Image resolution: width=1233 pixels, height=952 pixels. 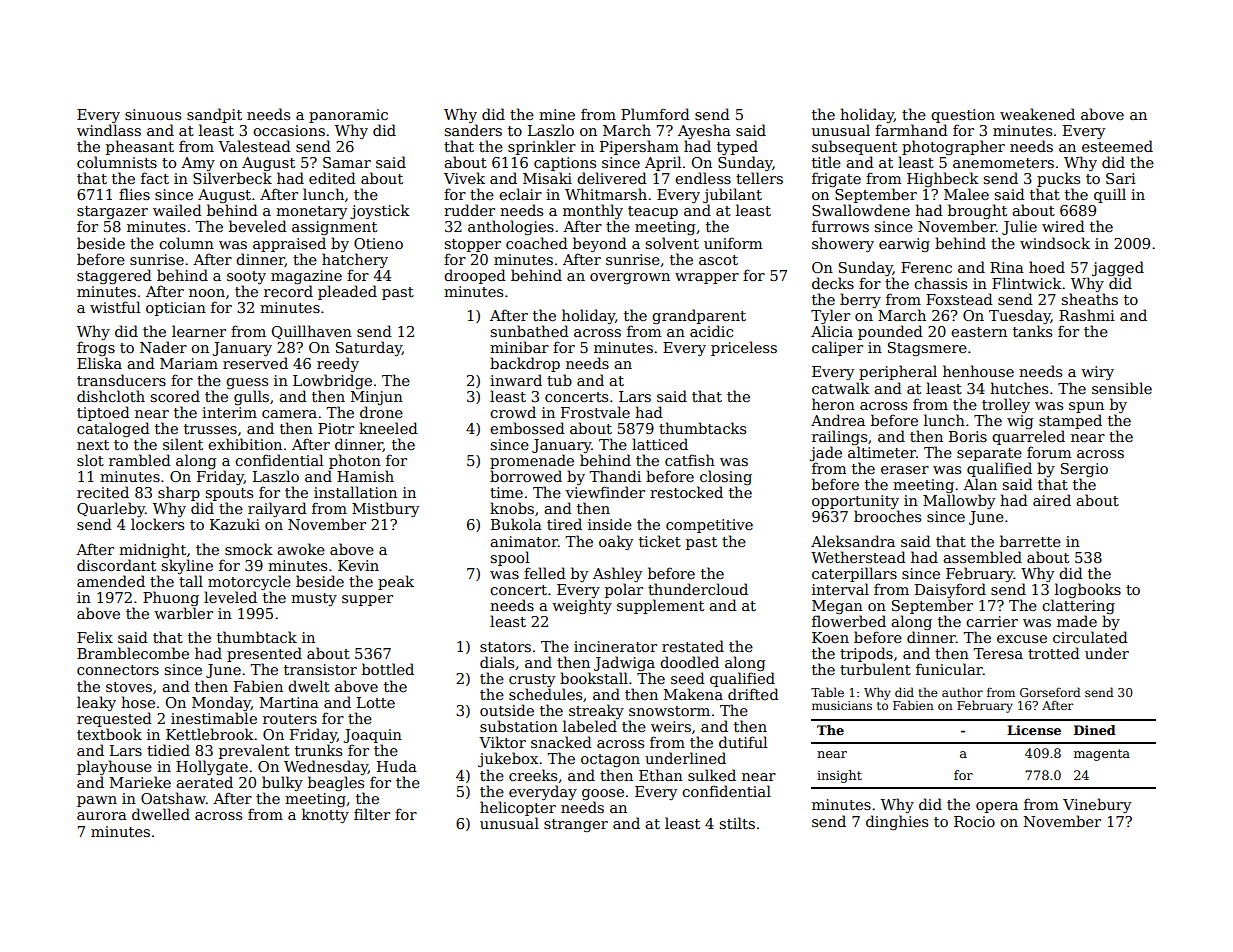 What do you see at coordinates (376, 702) in the image?
I see `Lotte` at bounding box center [376, 702].
